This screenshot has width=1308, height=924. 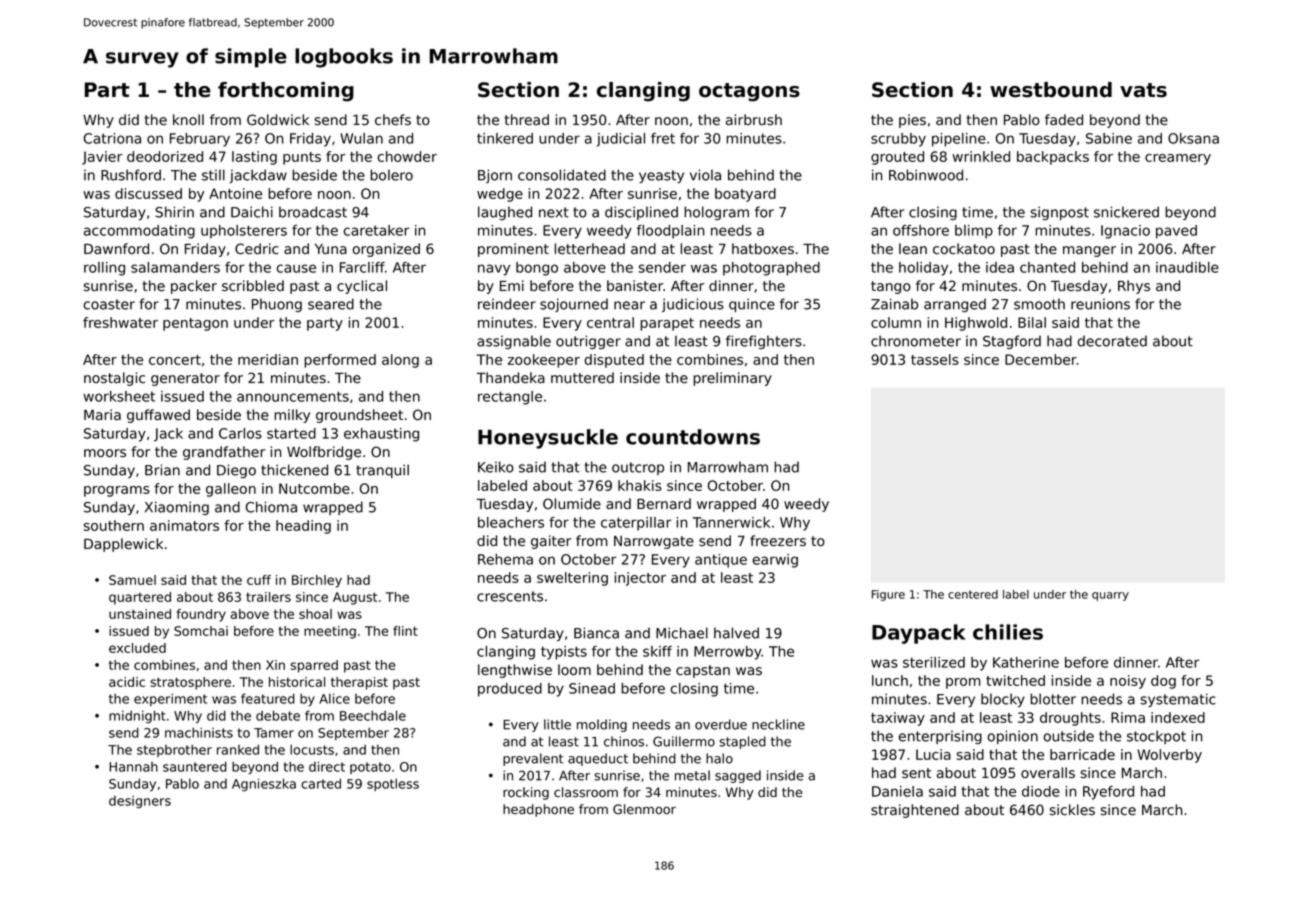 What do you see at coordinates (199, 733) in the screenshot?
I see `machinists` at bounding box center [199, 733].
